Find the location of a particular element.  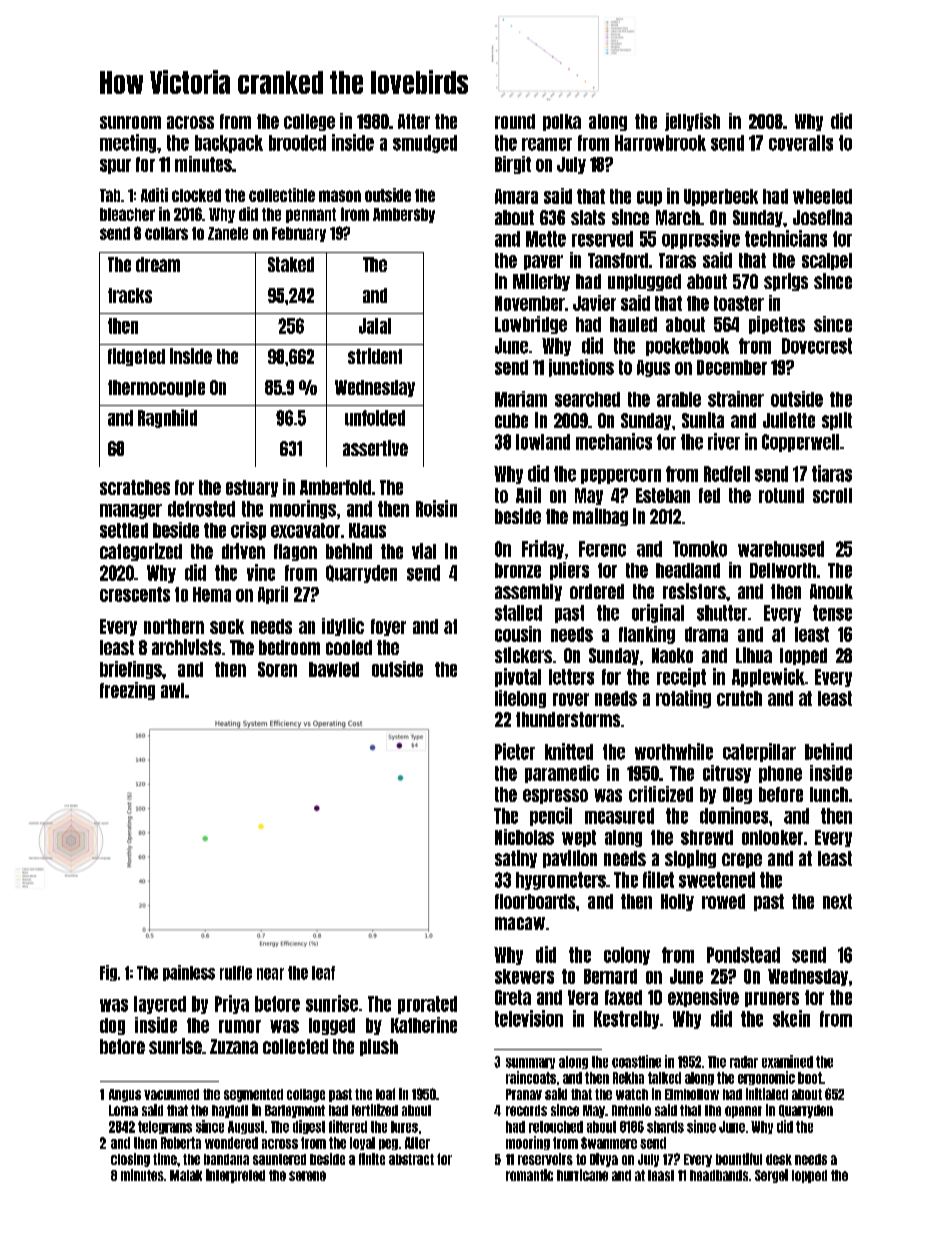

lunch is located at coordinates (829, 794).
